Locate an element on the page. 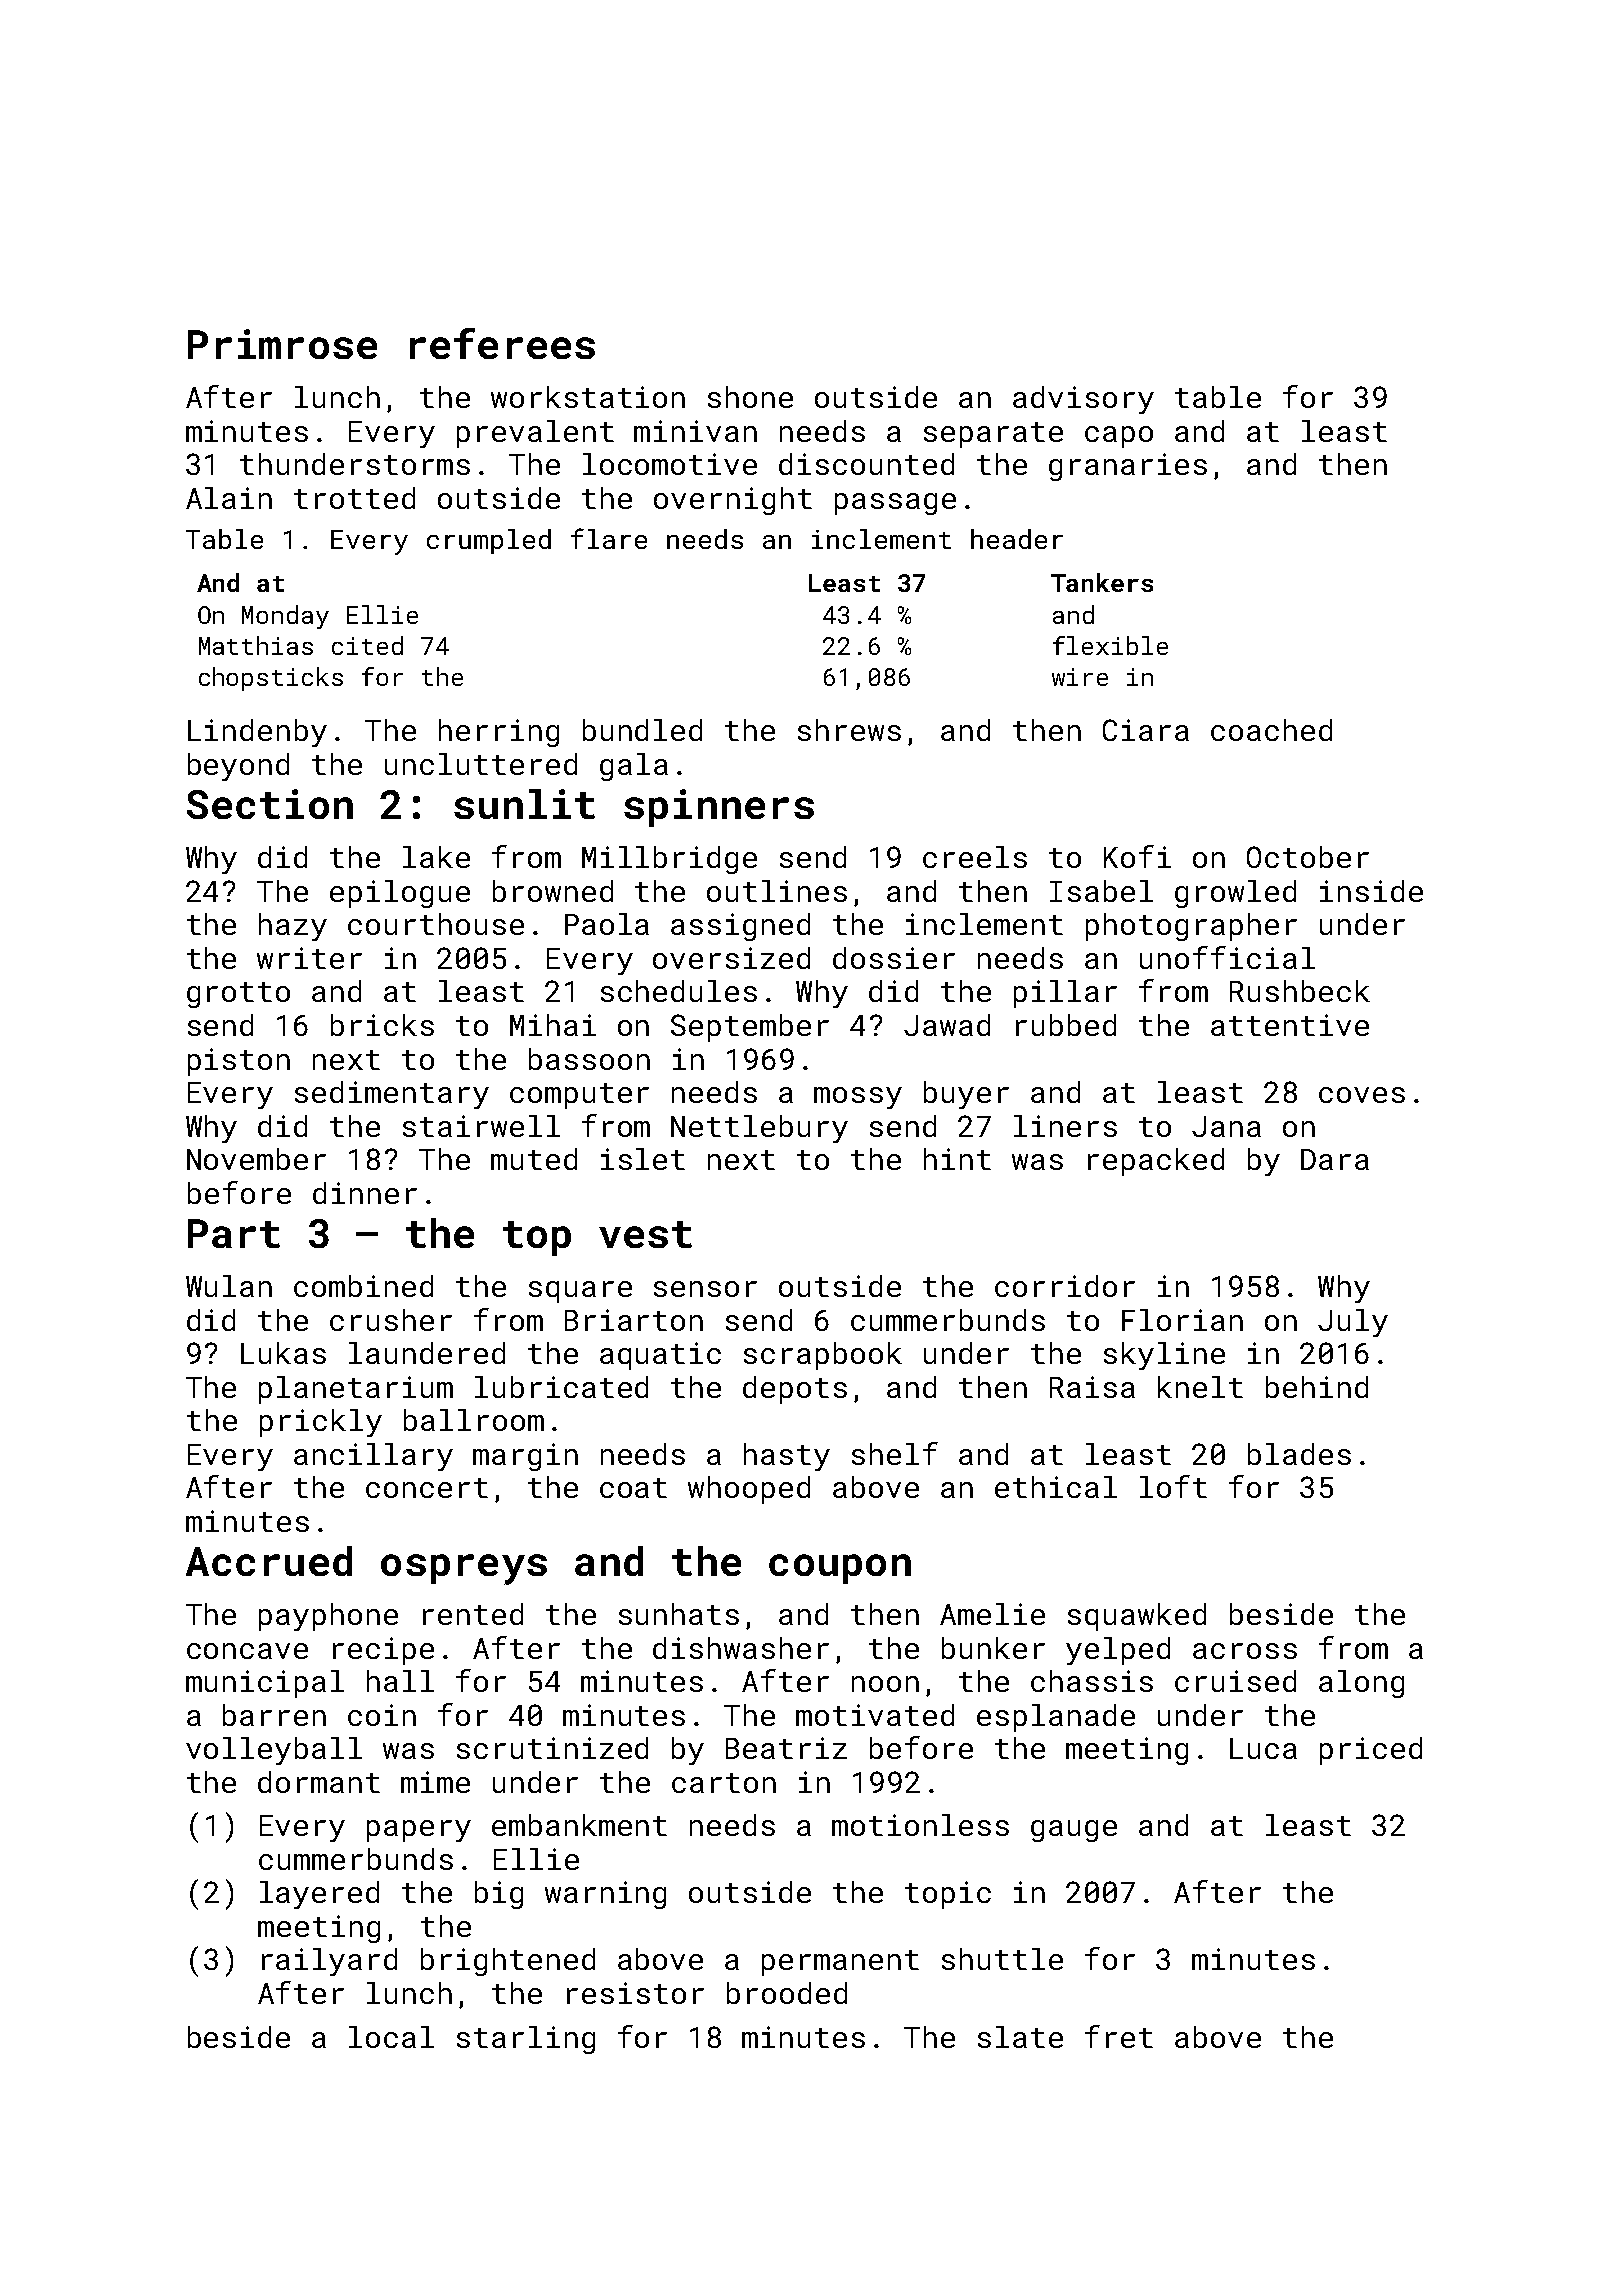 The image size is (1620, 2292). October is located at coordinates (1308, 857).
